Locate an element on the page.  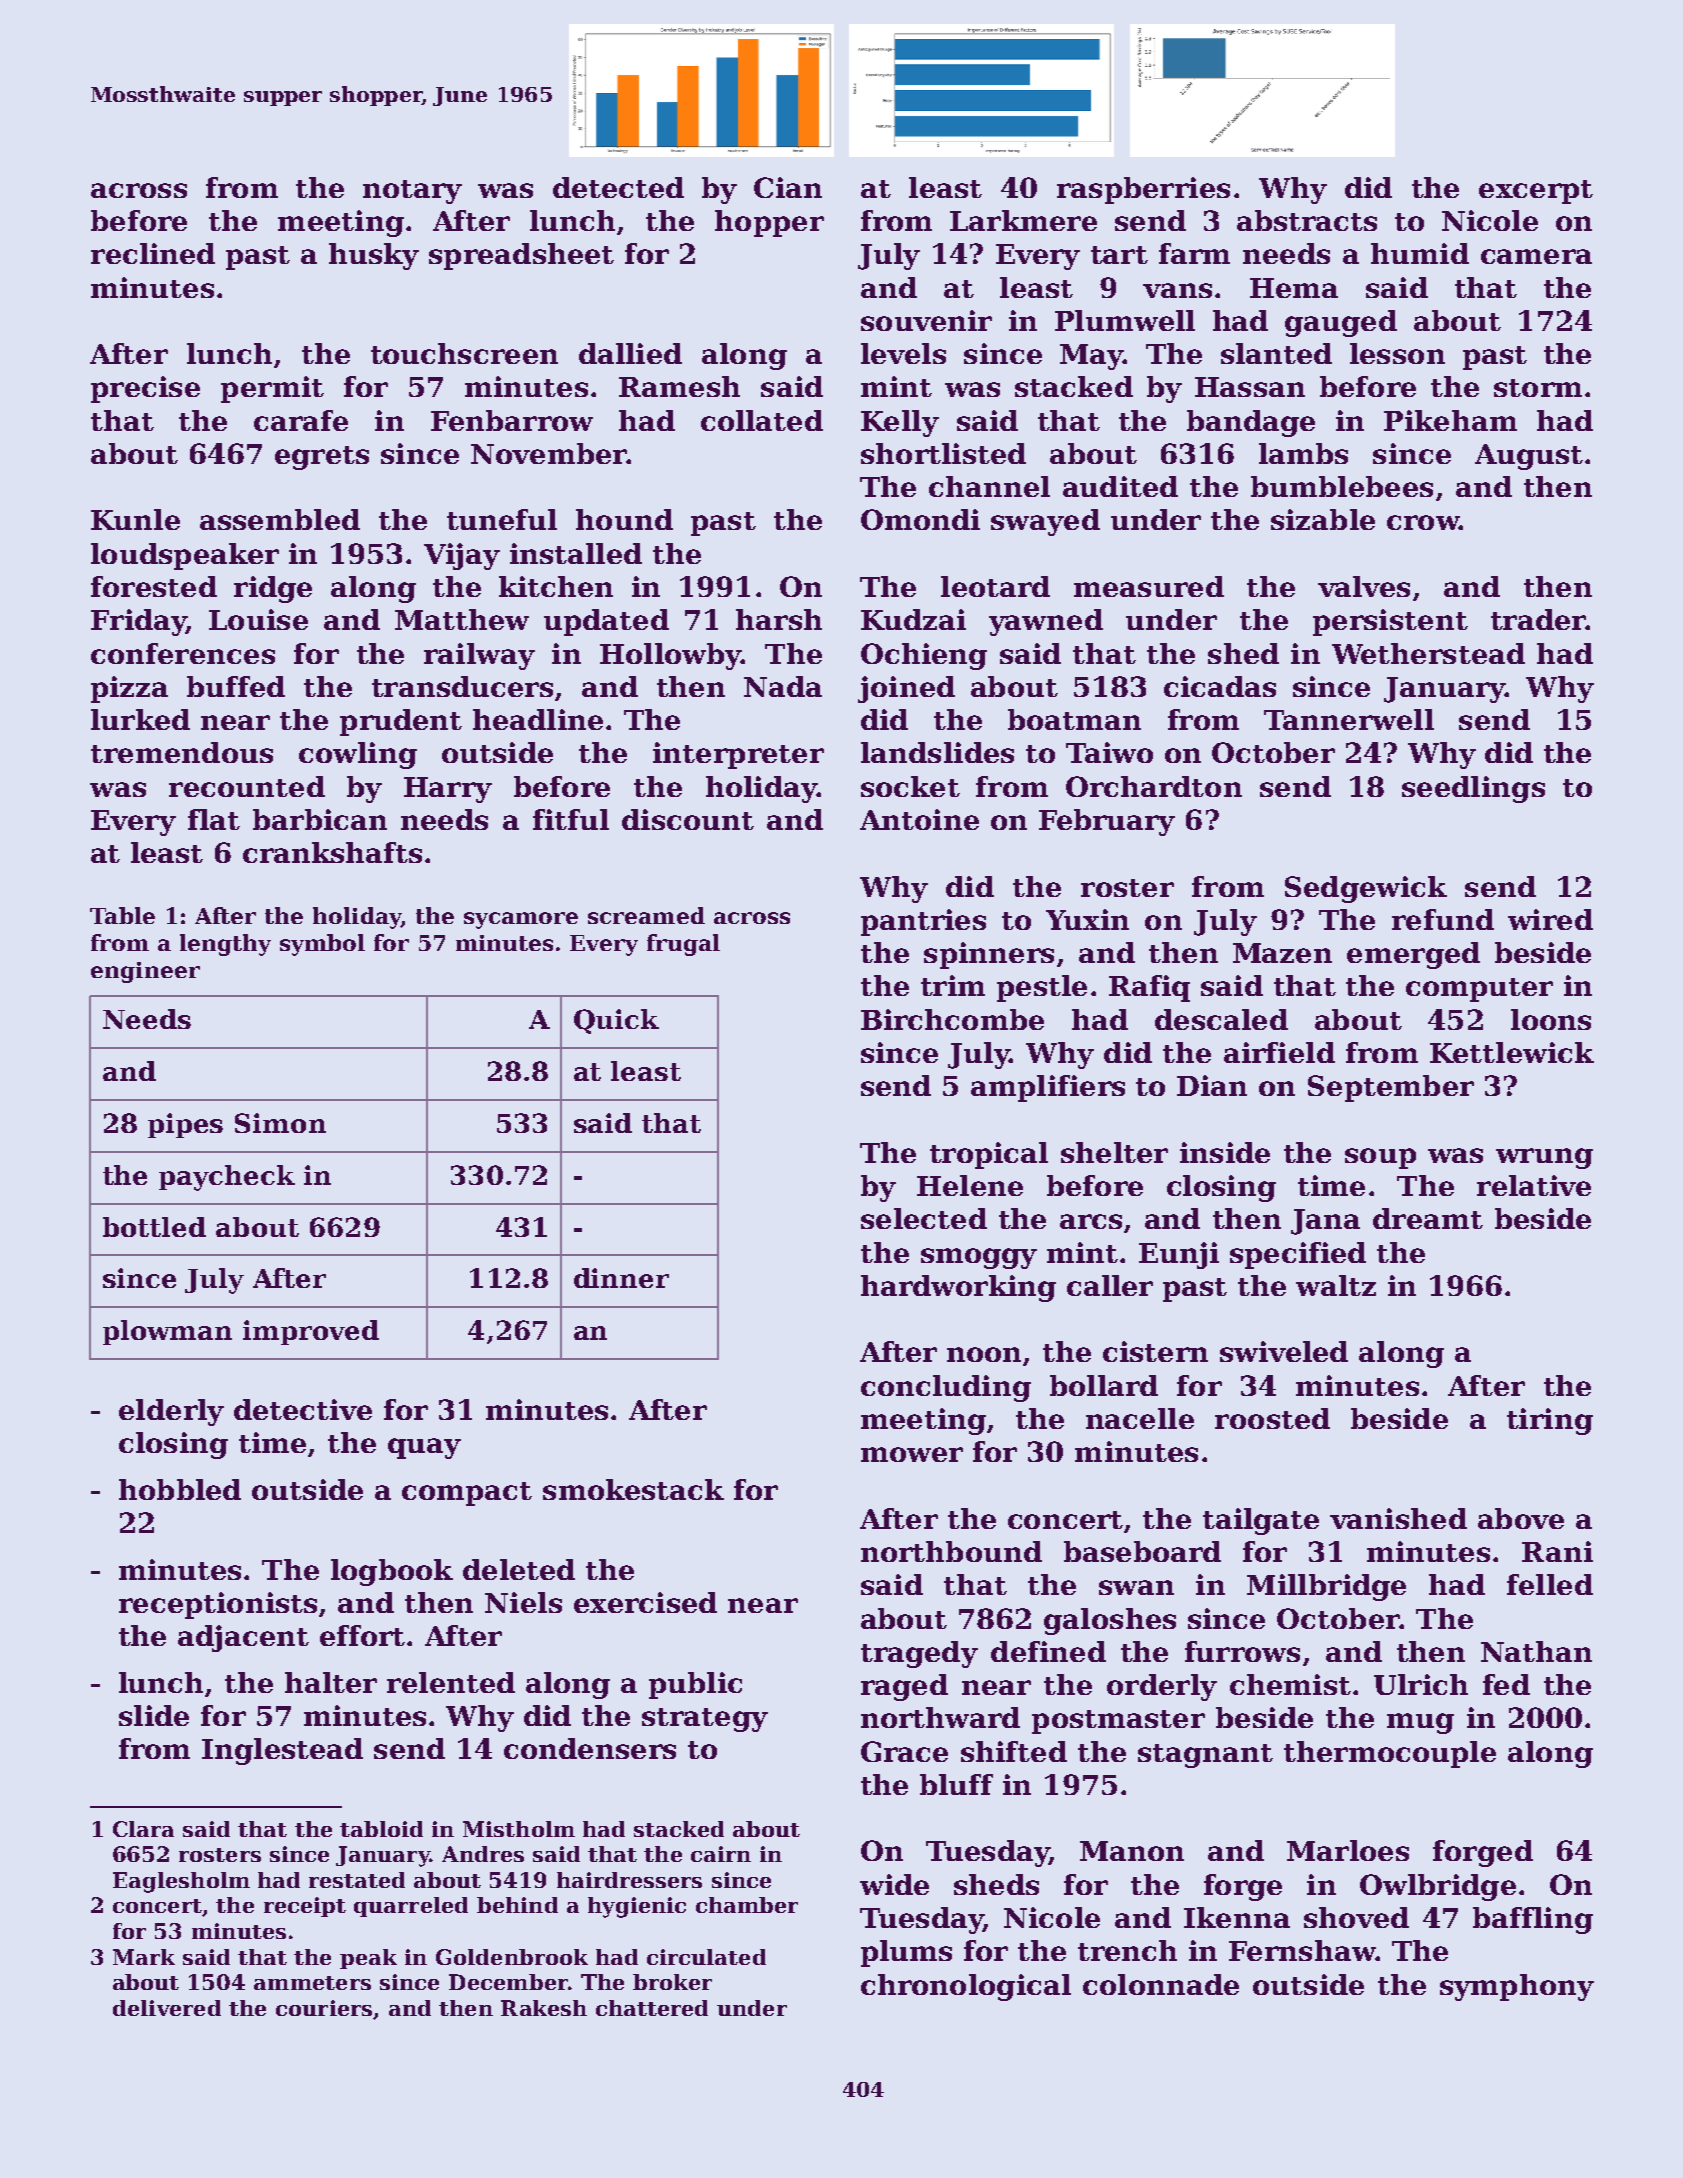
buffed is located at coordinates (236, 686).
